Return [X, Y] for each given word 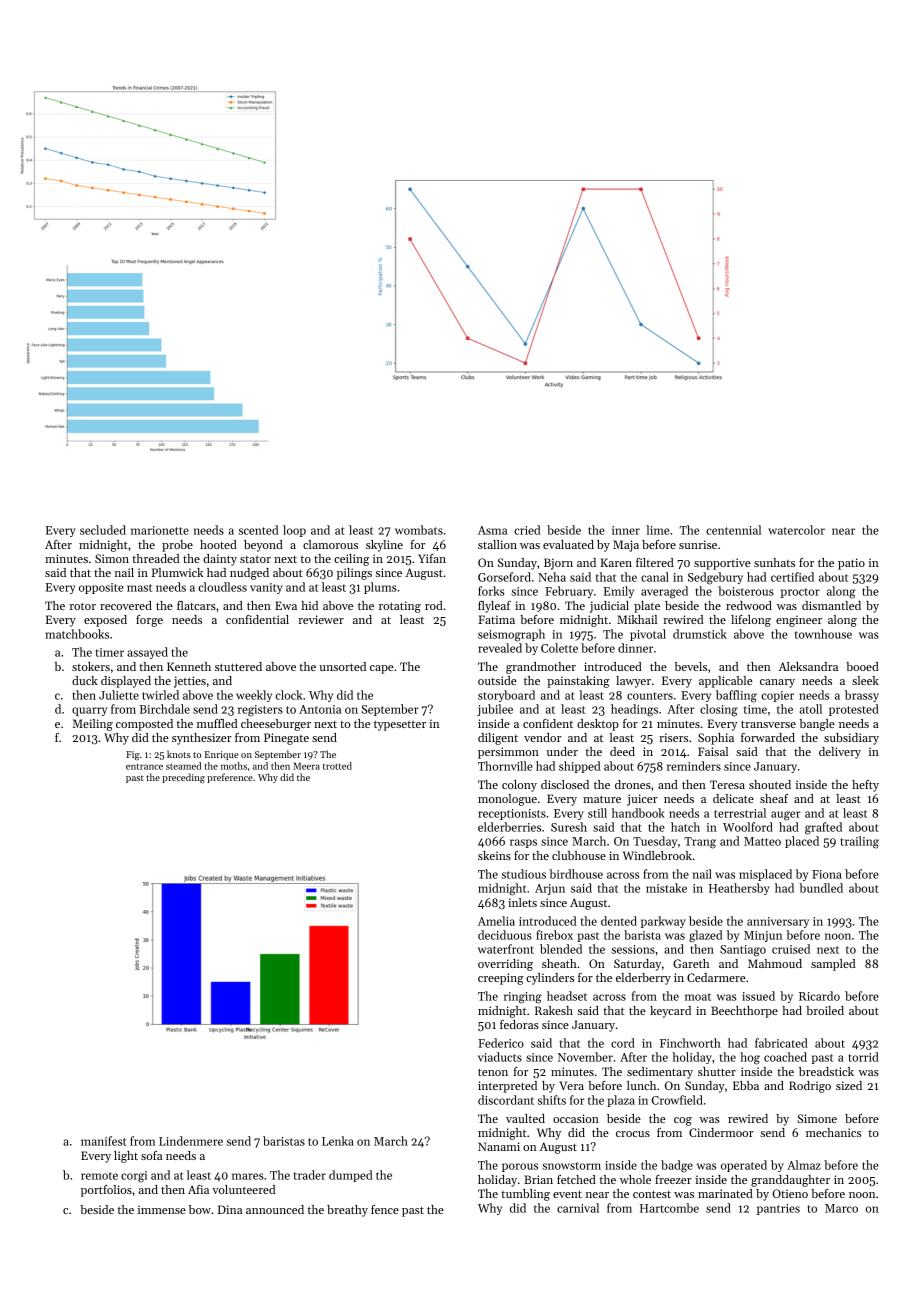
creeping [501, 979]
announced [275, 1209]
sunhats [774, 562]
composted [144, 725]
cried [527, 530]
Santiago [743, 951]
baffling [736, 696]
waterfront [506, 949]
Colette [559, 648]
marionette [160, 530]
